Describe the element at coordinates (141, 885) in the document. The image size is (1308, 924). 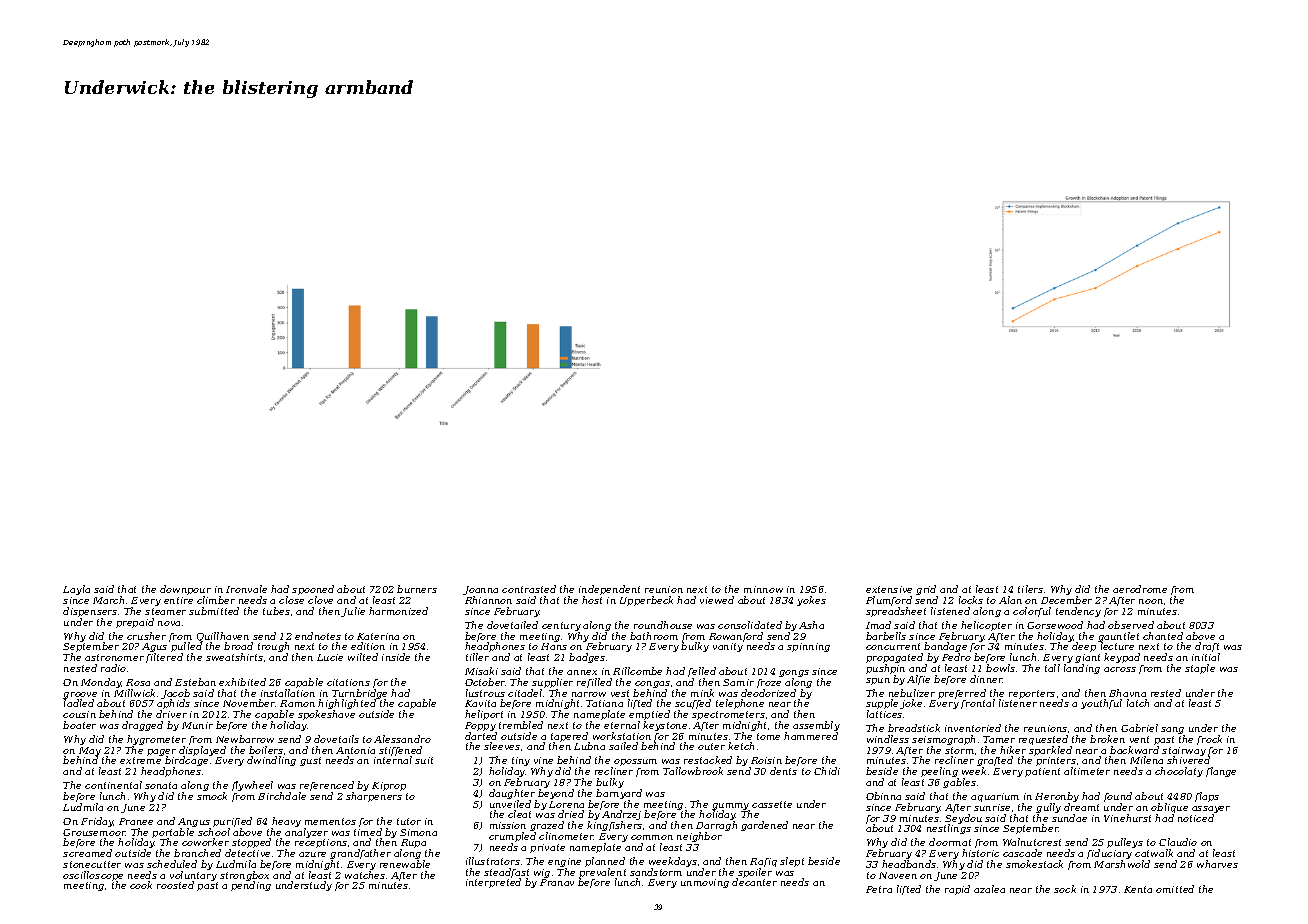
I see `cook` at that location.
